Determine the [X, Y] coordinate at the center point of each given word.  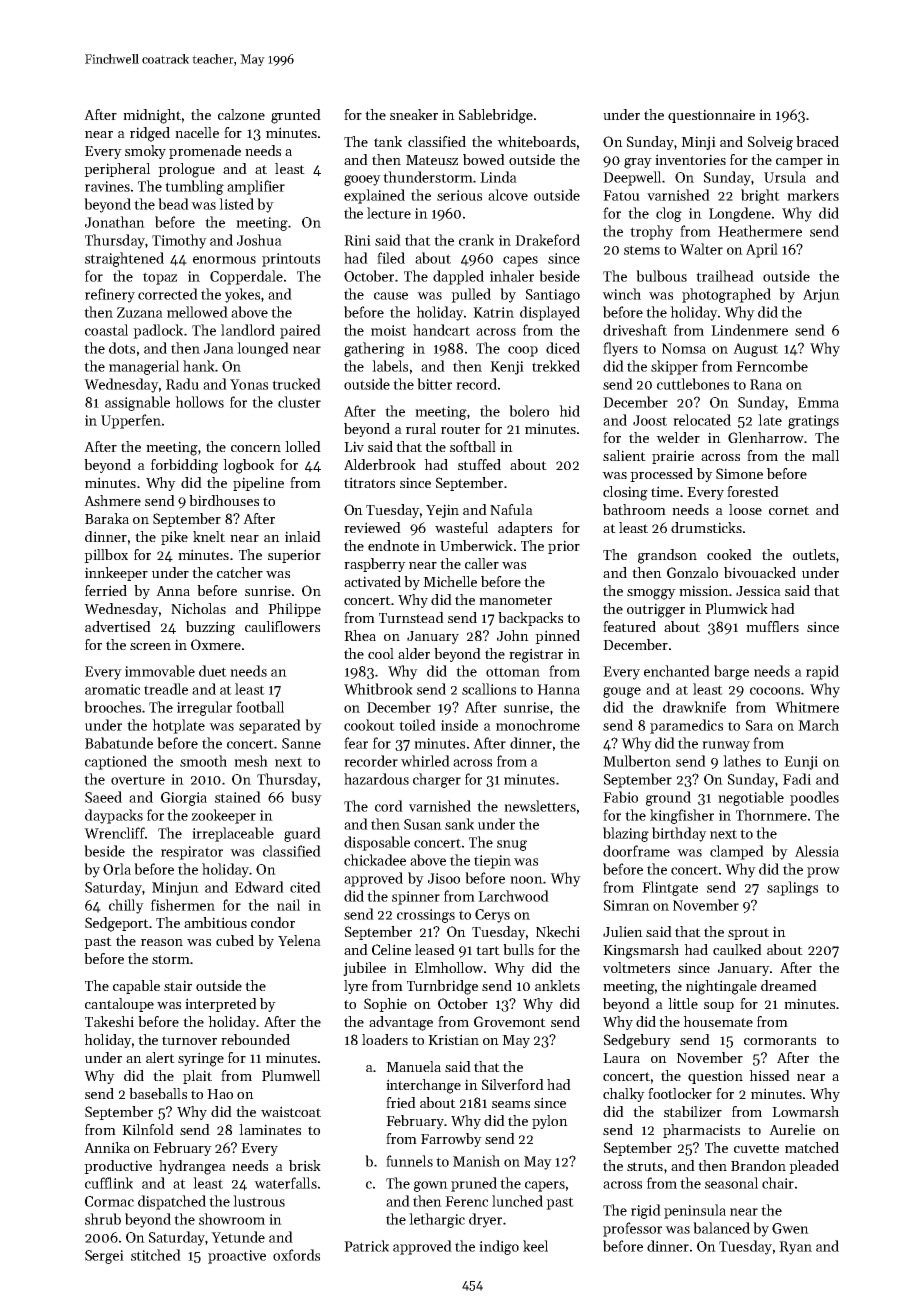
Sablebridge [496, 116]
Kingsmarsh [641, 951]
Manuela [413, 1066]
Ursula [785, 177]
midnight [152, 116]
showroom [232, 1219]
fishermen [183, 905]
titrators [369, 482]
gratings [813, 422]
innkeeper [116, 574]
